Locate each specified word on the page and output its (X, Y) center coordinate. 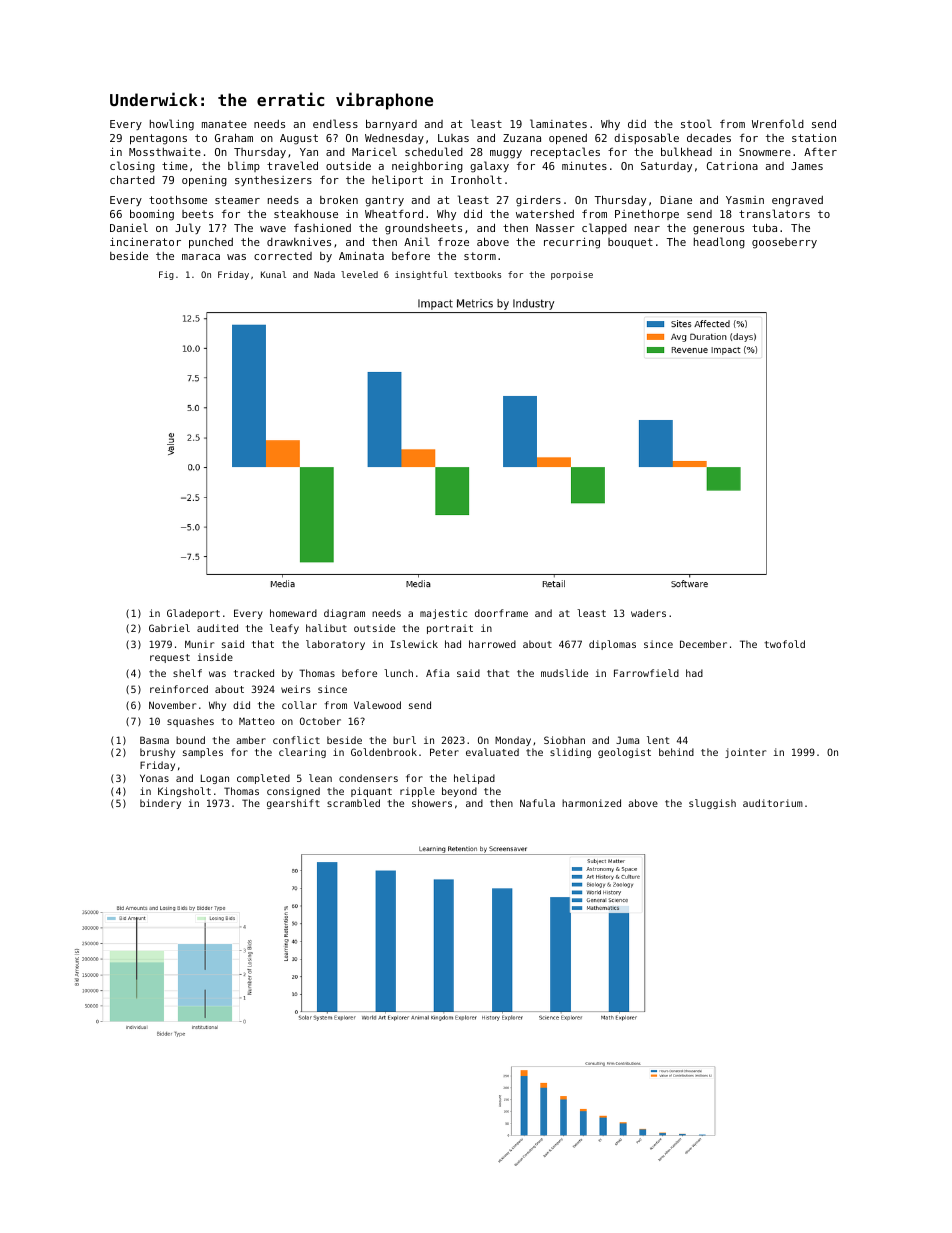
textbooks (477, 274)
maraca (201, 257)
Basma (154, 740)
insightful (421, 275)
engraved (797, 201)
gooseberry (784, 243)
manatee (224, 124)
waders (648, 613)
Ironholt (476, 179)
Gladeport (193, 614)
